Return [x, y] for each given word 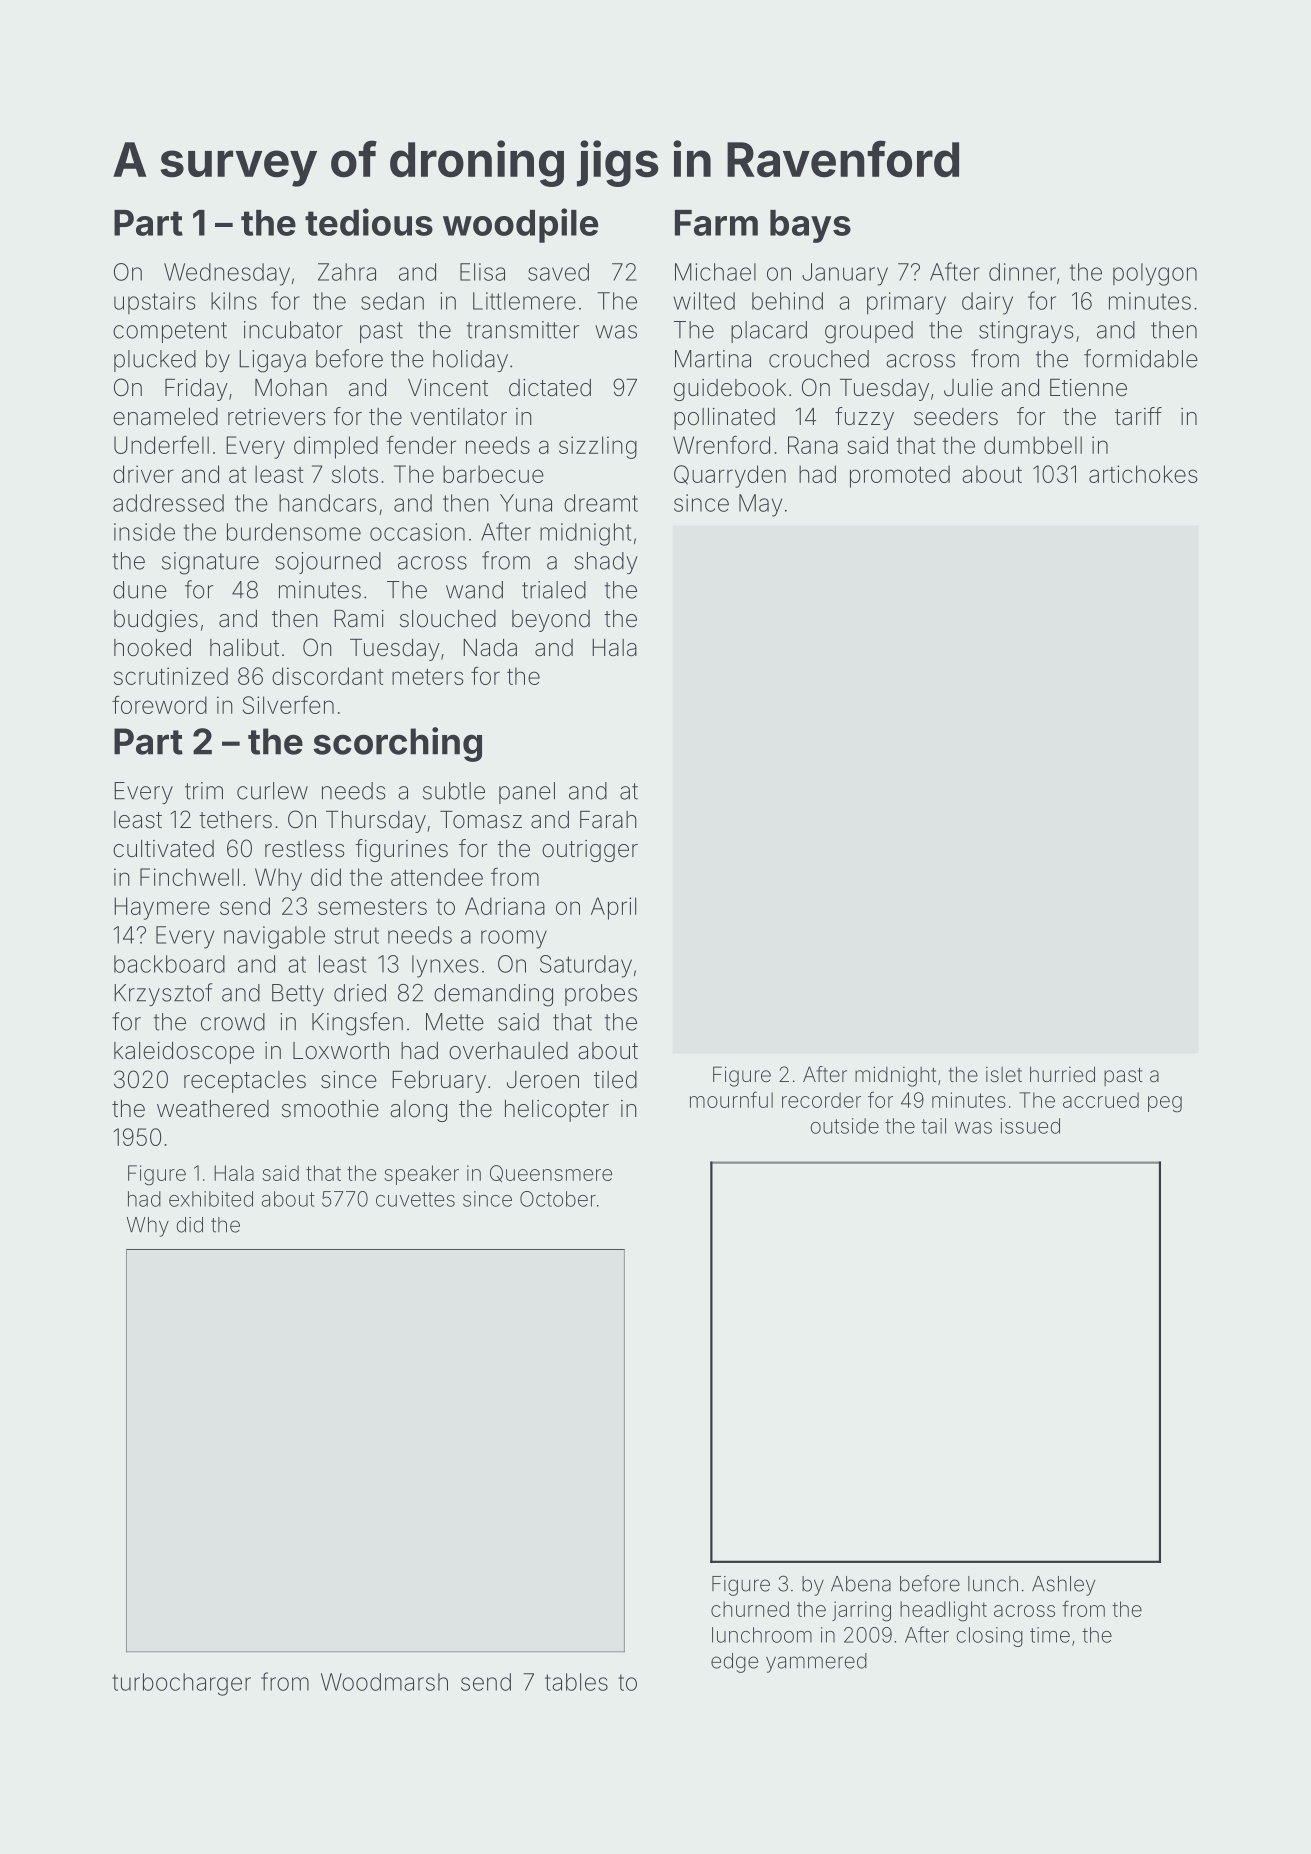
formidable [1141, 358]
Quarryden [730, 476]
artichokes [1143, 474]
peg [1165, 1104]
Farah [608, 820]
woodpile [520, 225]
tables [576, 1682]
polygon [1155, 274]
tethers [235, 820]
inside [144, 532]
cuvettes [415, 1199]
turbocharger [181, 1684]
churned [750, 1609]
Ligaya [272, 361]
